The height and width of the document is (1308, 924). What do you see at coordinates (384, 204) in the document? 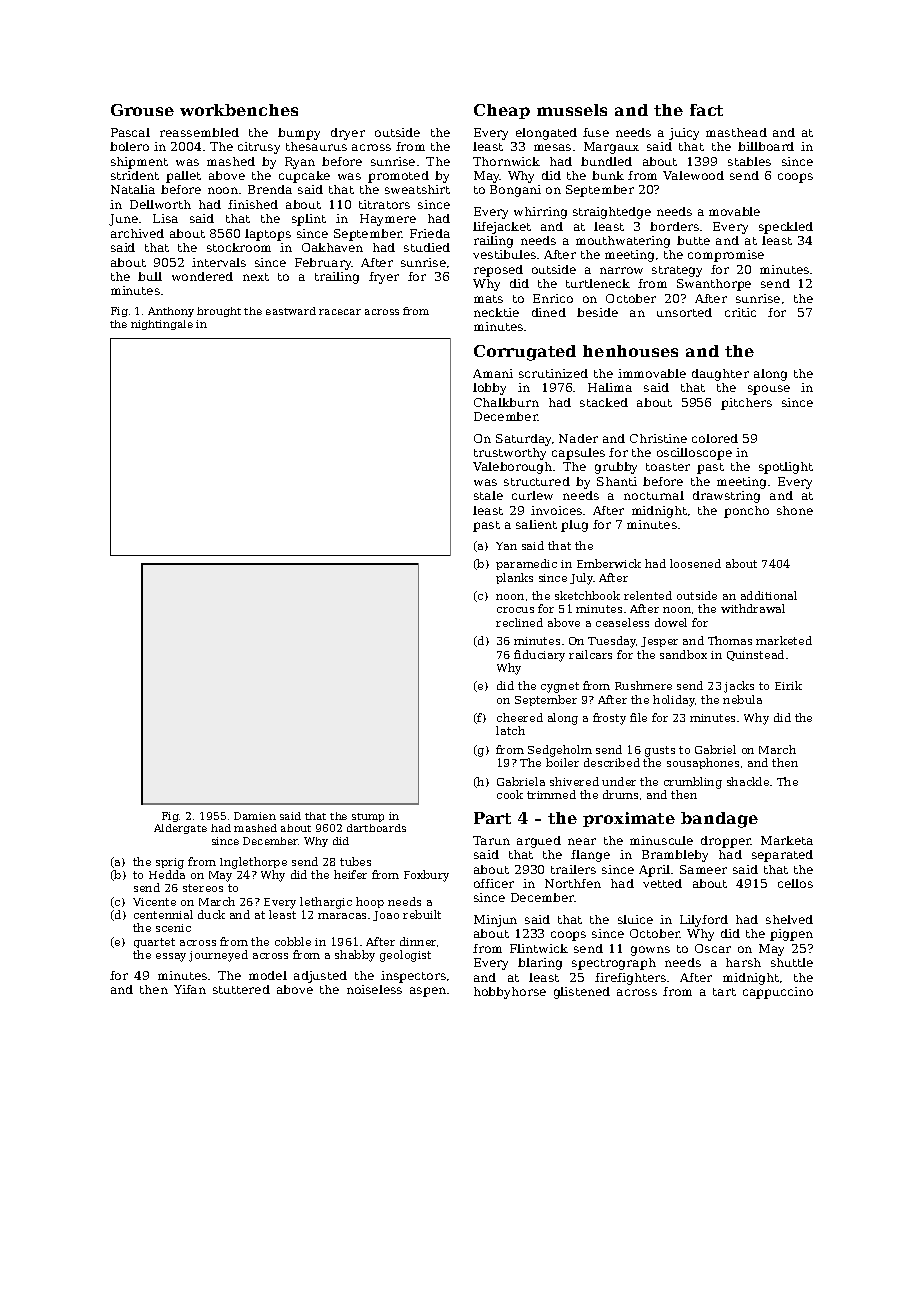
I see `titrators` at bounding box center [384, 204].
